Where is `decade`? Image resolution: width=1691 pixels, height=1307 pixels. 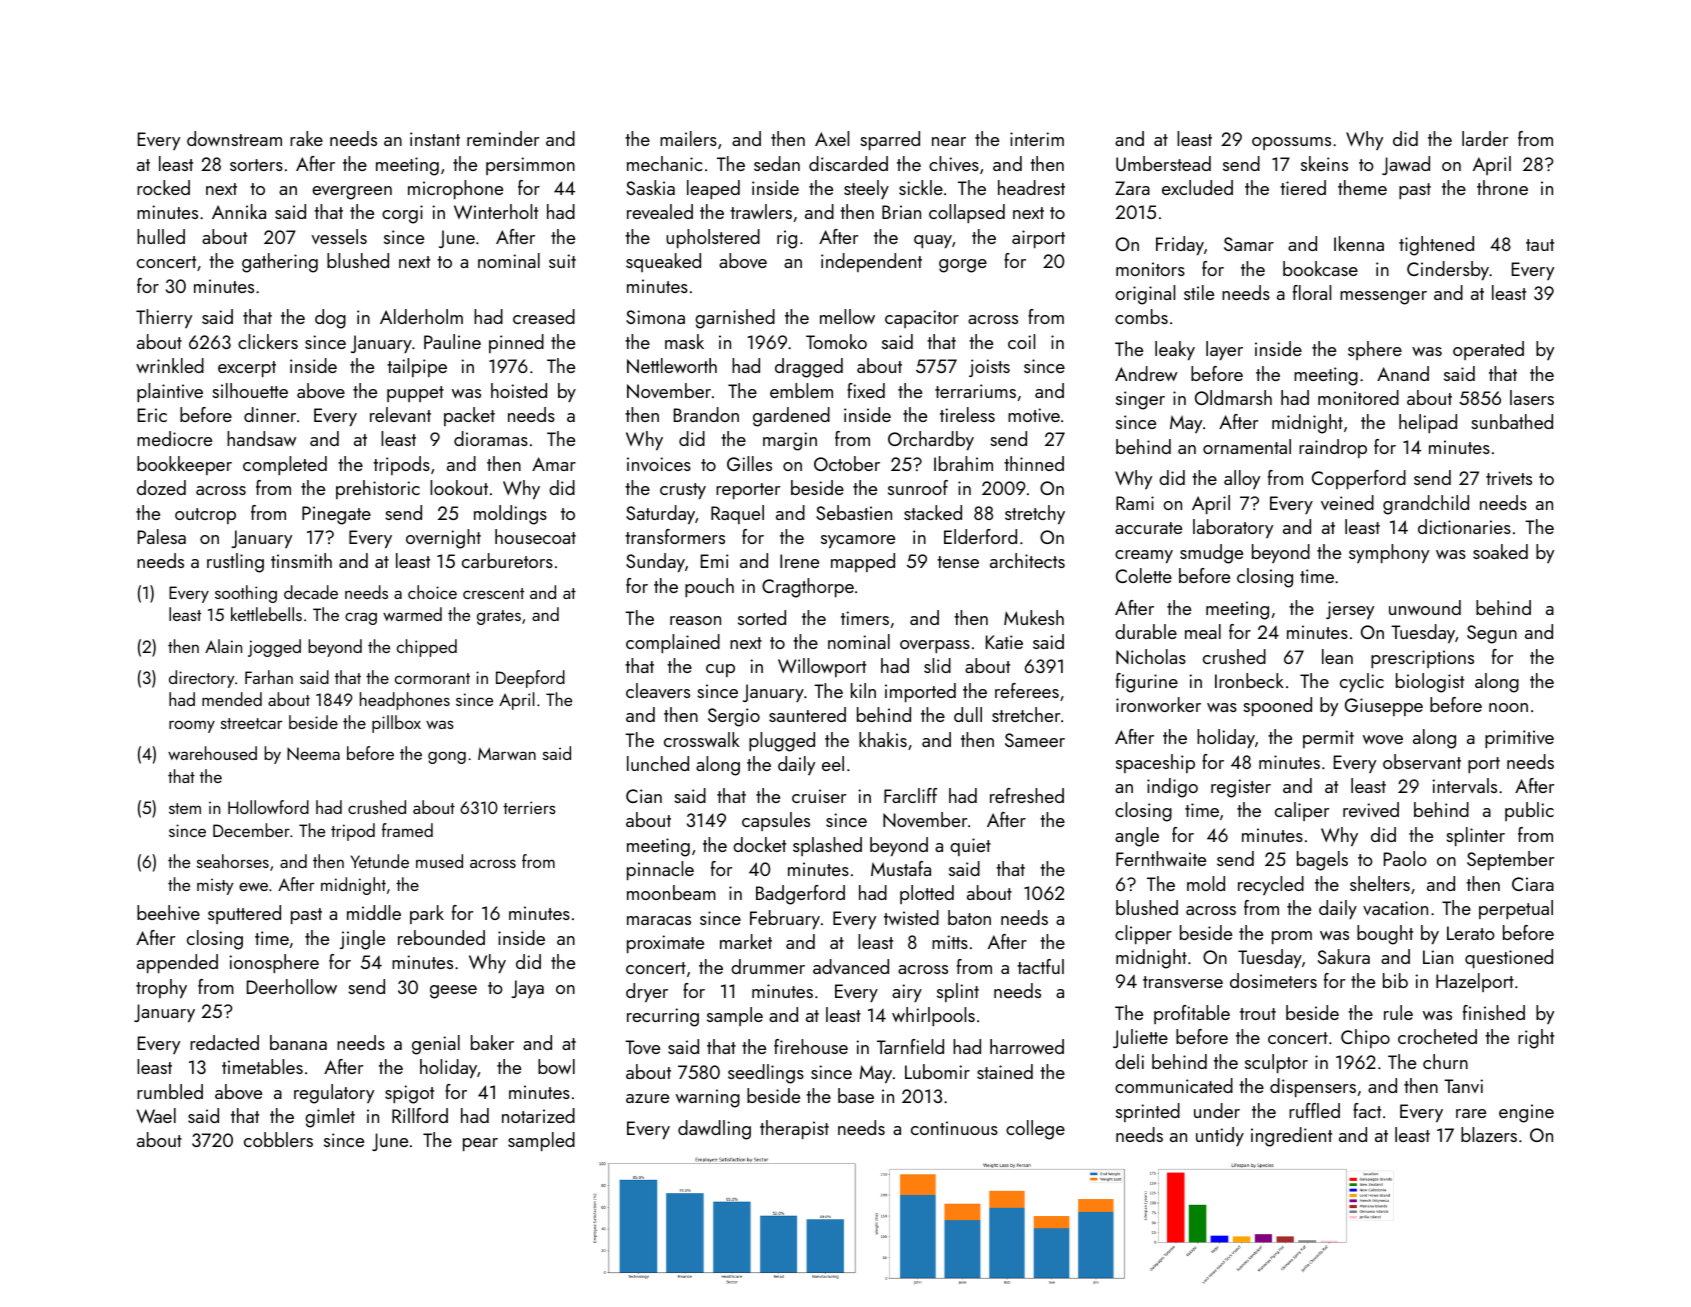
decade is located at coordinates (311, 592).
